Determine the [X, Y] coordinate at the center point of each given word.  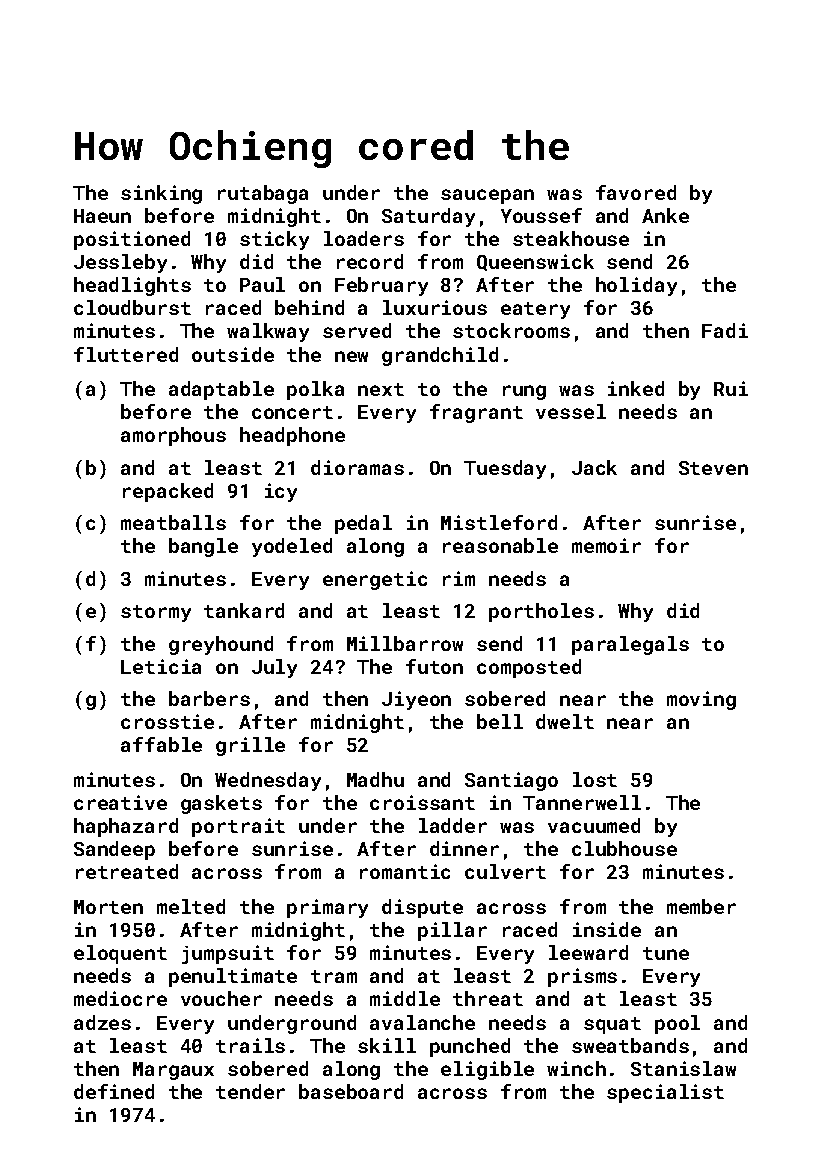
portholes [541, 612]
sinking [161, 194]
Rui [731, 388]
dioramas [357, 467]
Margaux [173, 1071]
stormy [156, 613]
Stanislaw [683, 1068]
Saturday [428, 217]
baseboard [351, 1091]
